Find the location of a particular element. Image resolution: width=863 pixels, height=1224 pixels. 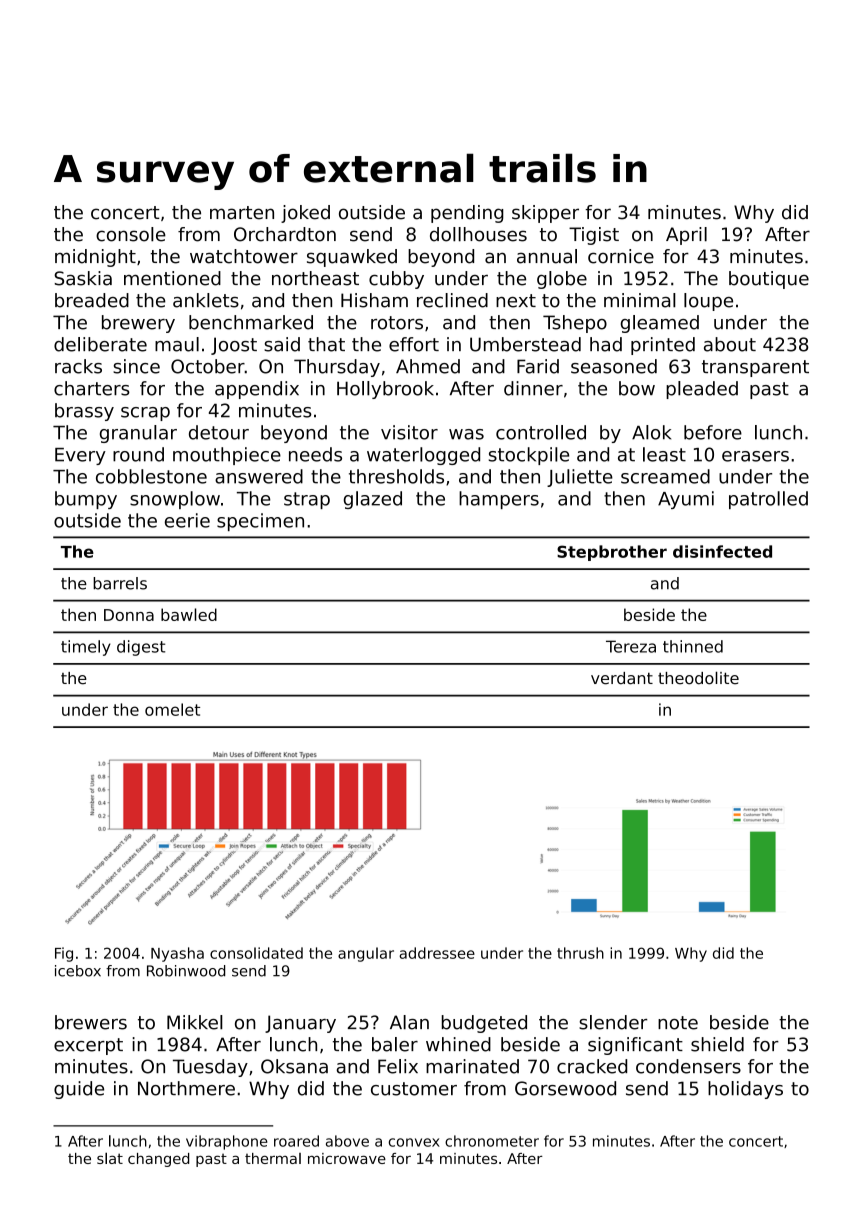

about is located at coordinates (730, 344).
